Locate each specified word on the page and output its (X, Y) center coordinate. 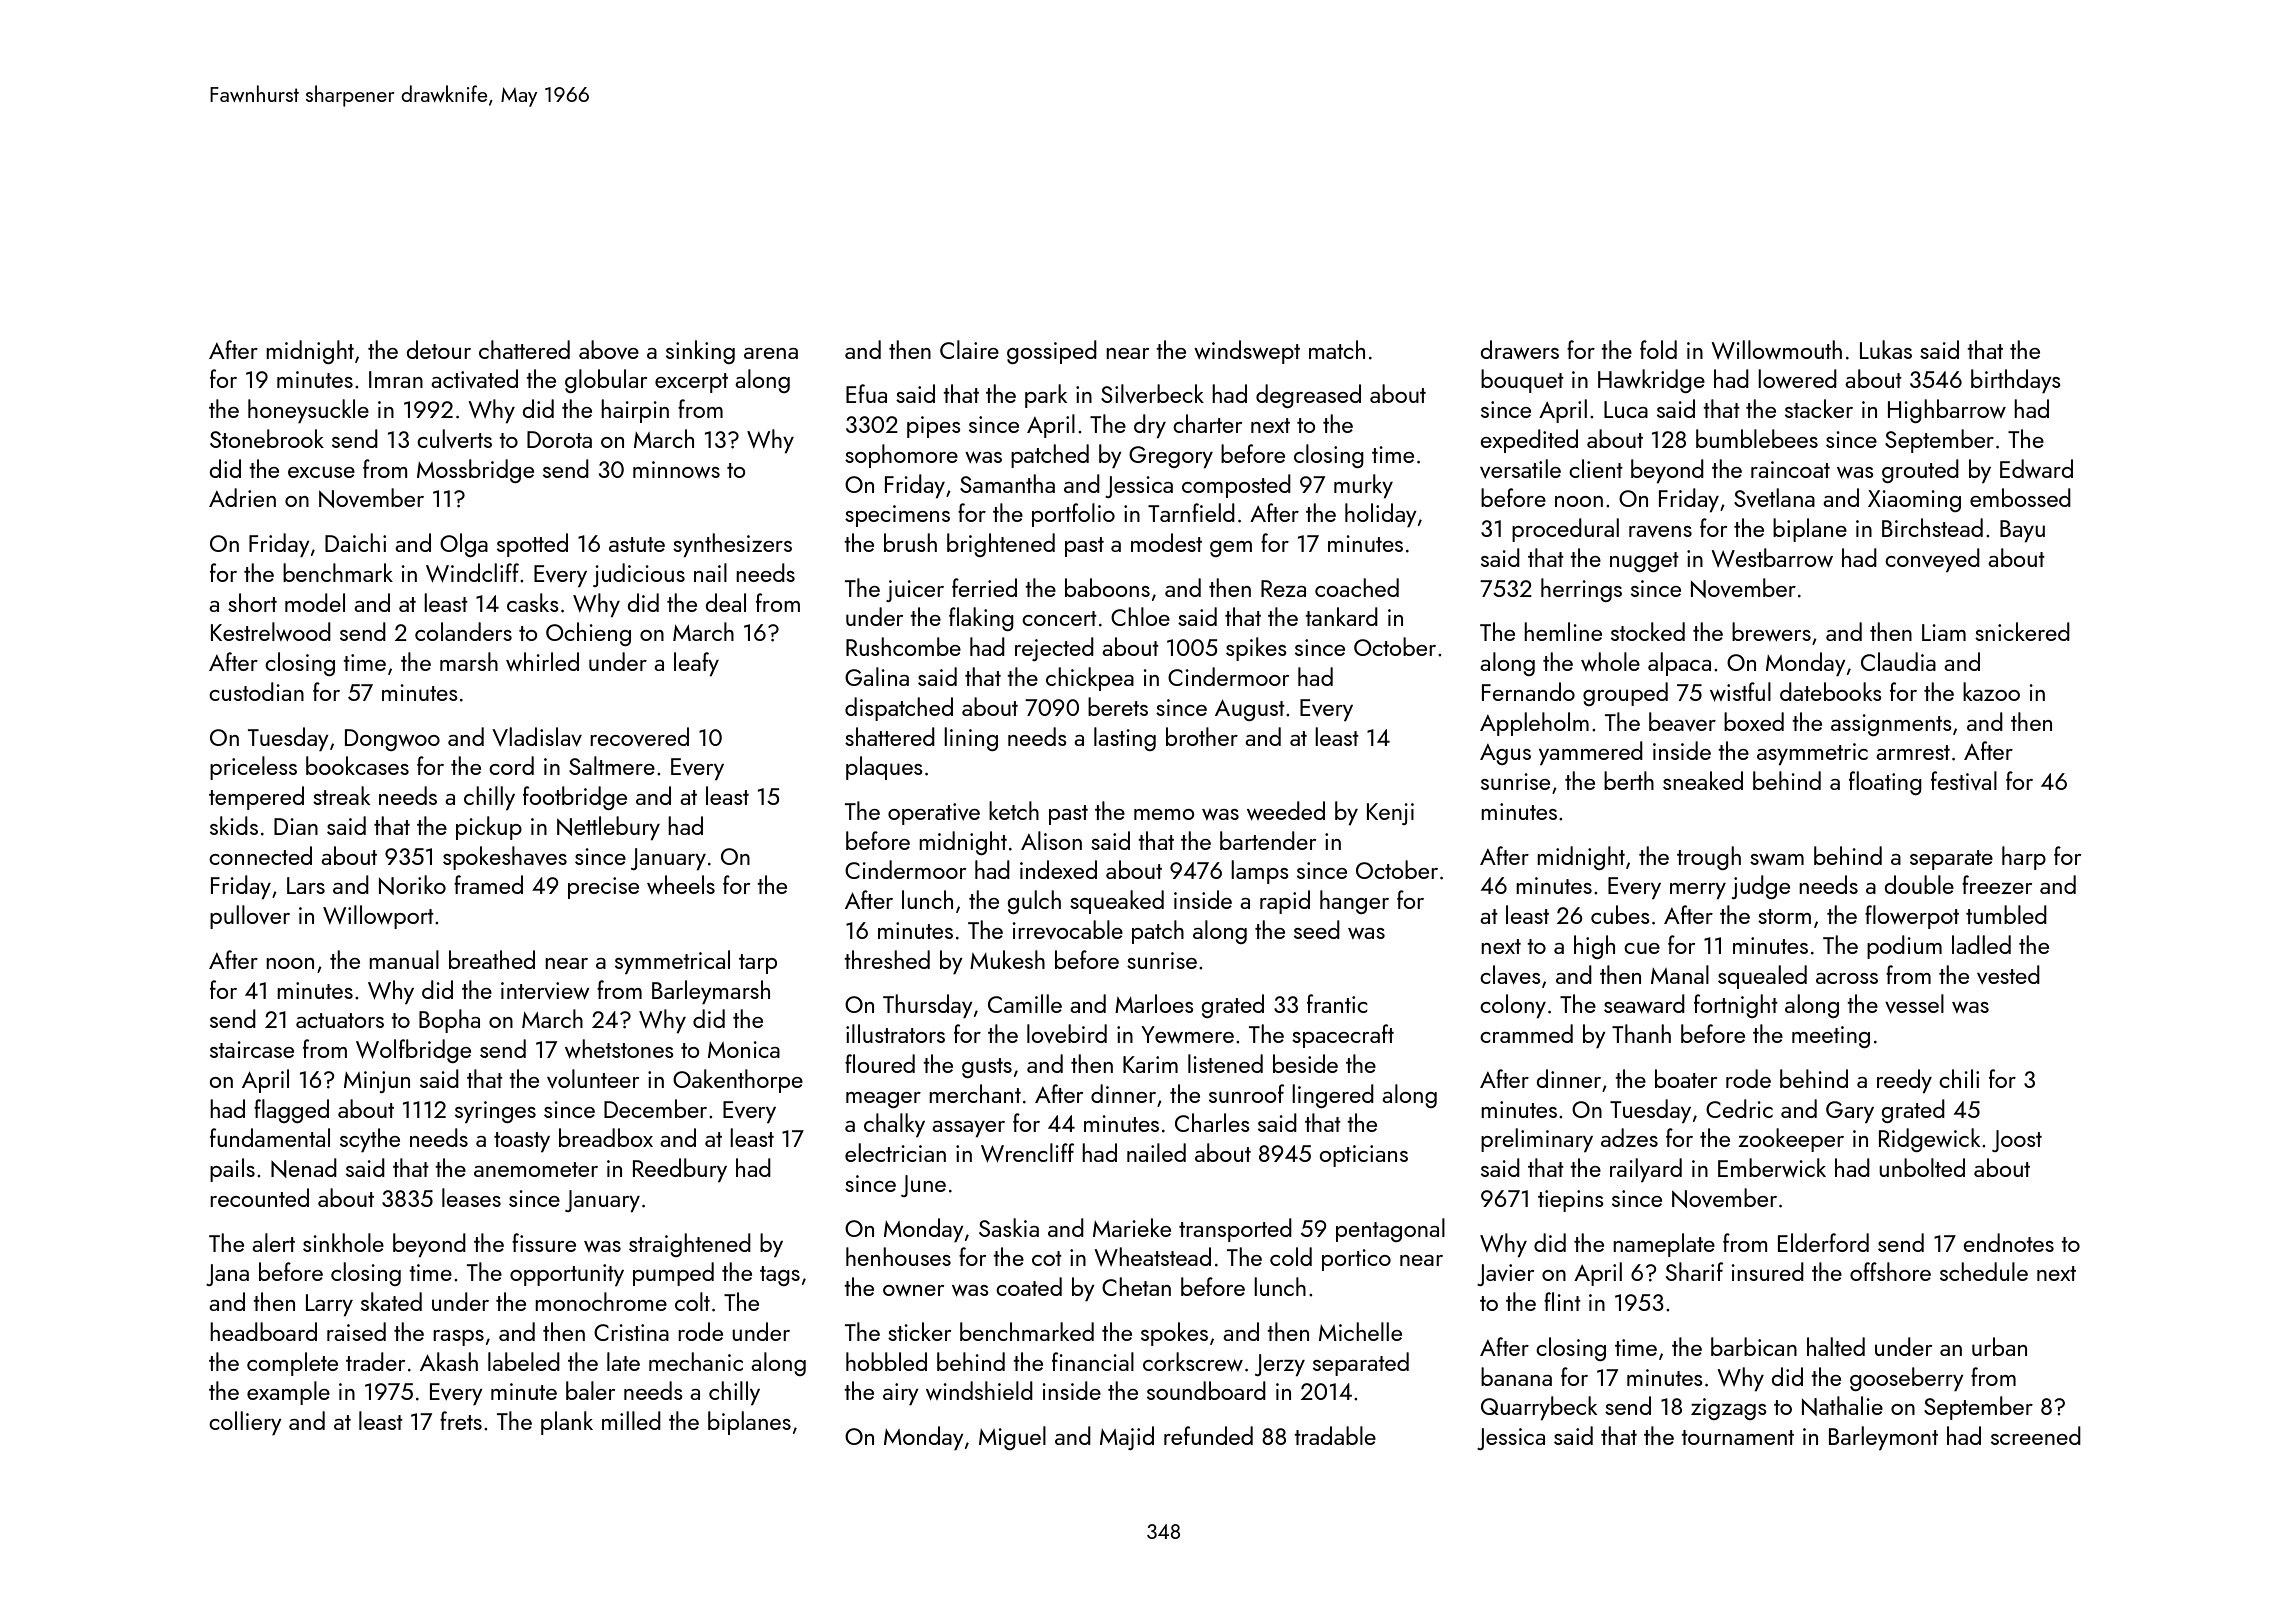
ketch (1014, 810)
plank (567, 1423)
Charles (1212, 1122)
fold (1658, 349)
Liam (1944, 632)
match (1337, 349)
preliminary (1537, 1140)
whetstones (619, 1048)
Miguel (1012, 1438)
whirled (542, 661)
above (609, 349)
